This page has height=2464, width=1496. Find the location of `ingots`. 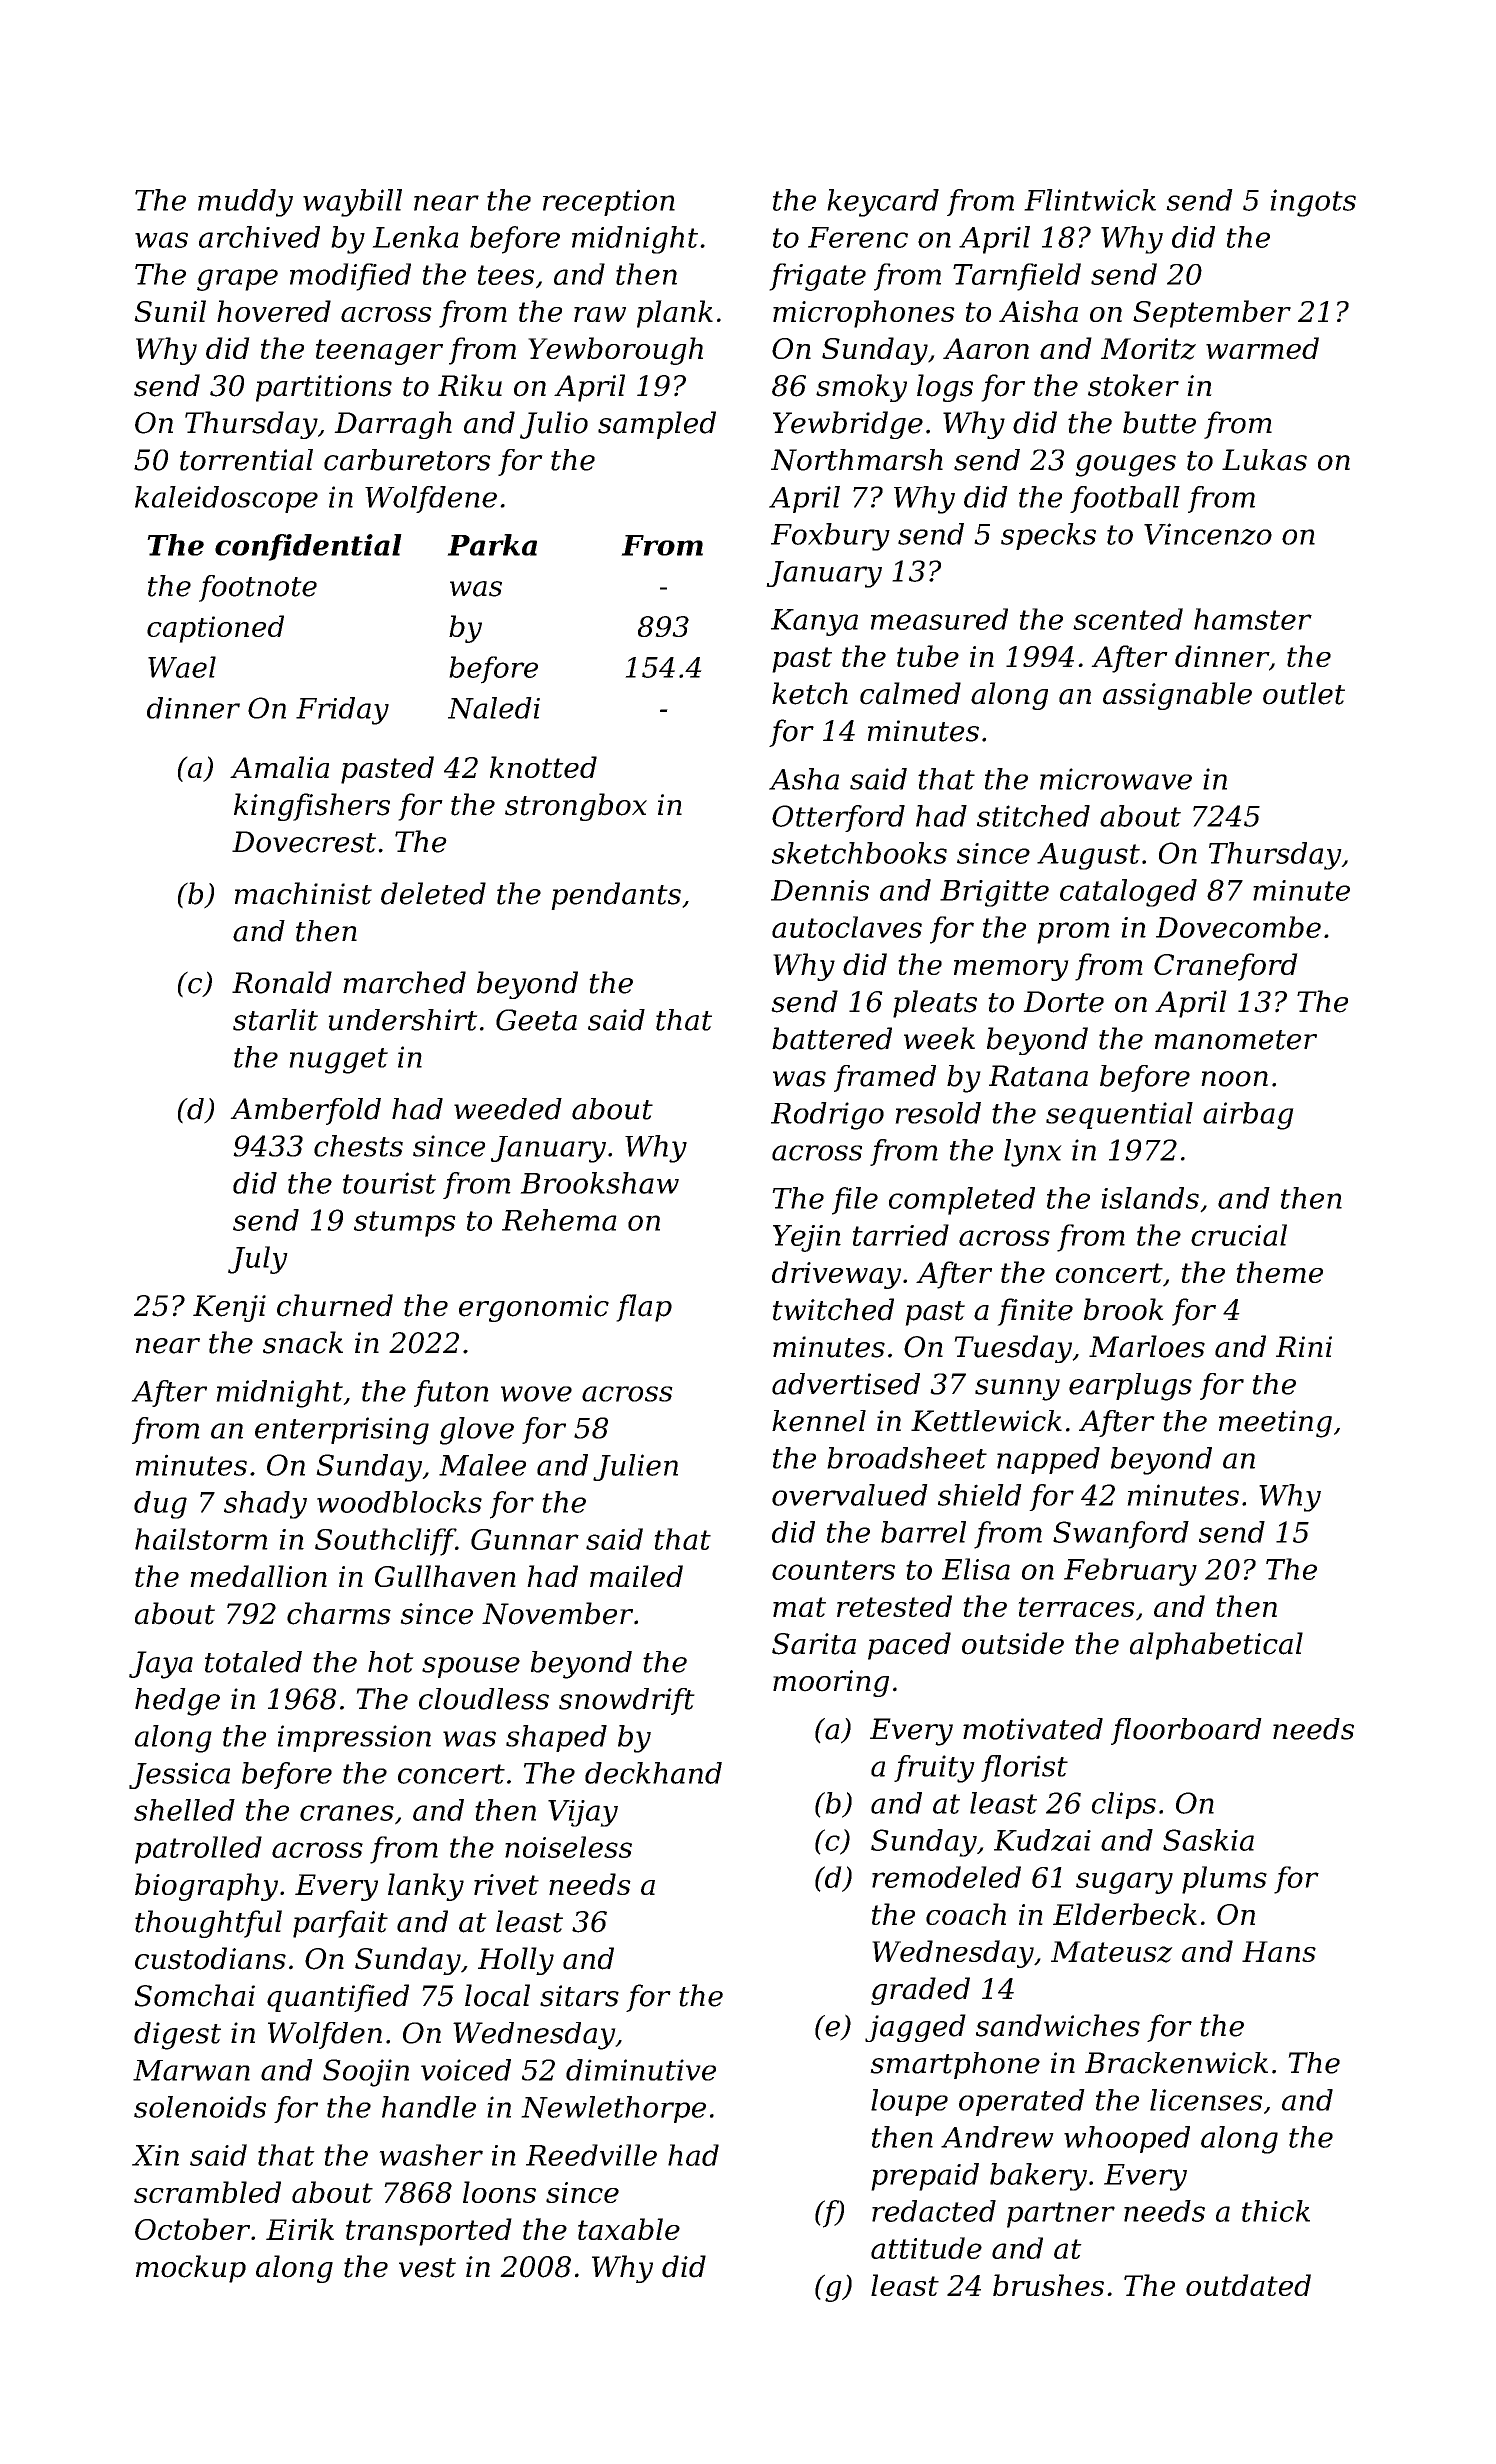

ingots is located at coordinates (1313, 203).
